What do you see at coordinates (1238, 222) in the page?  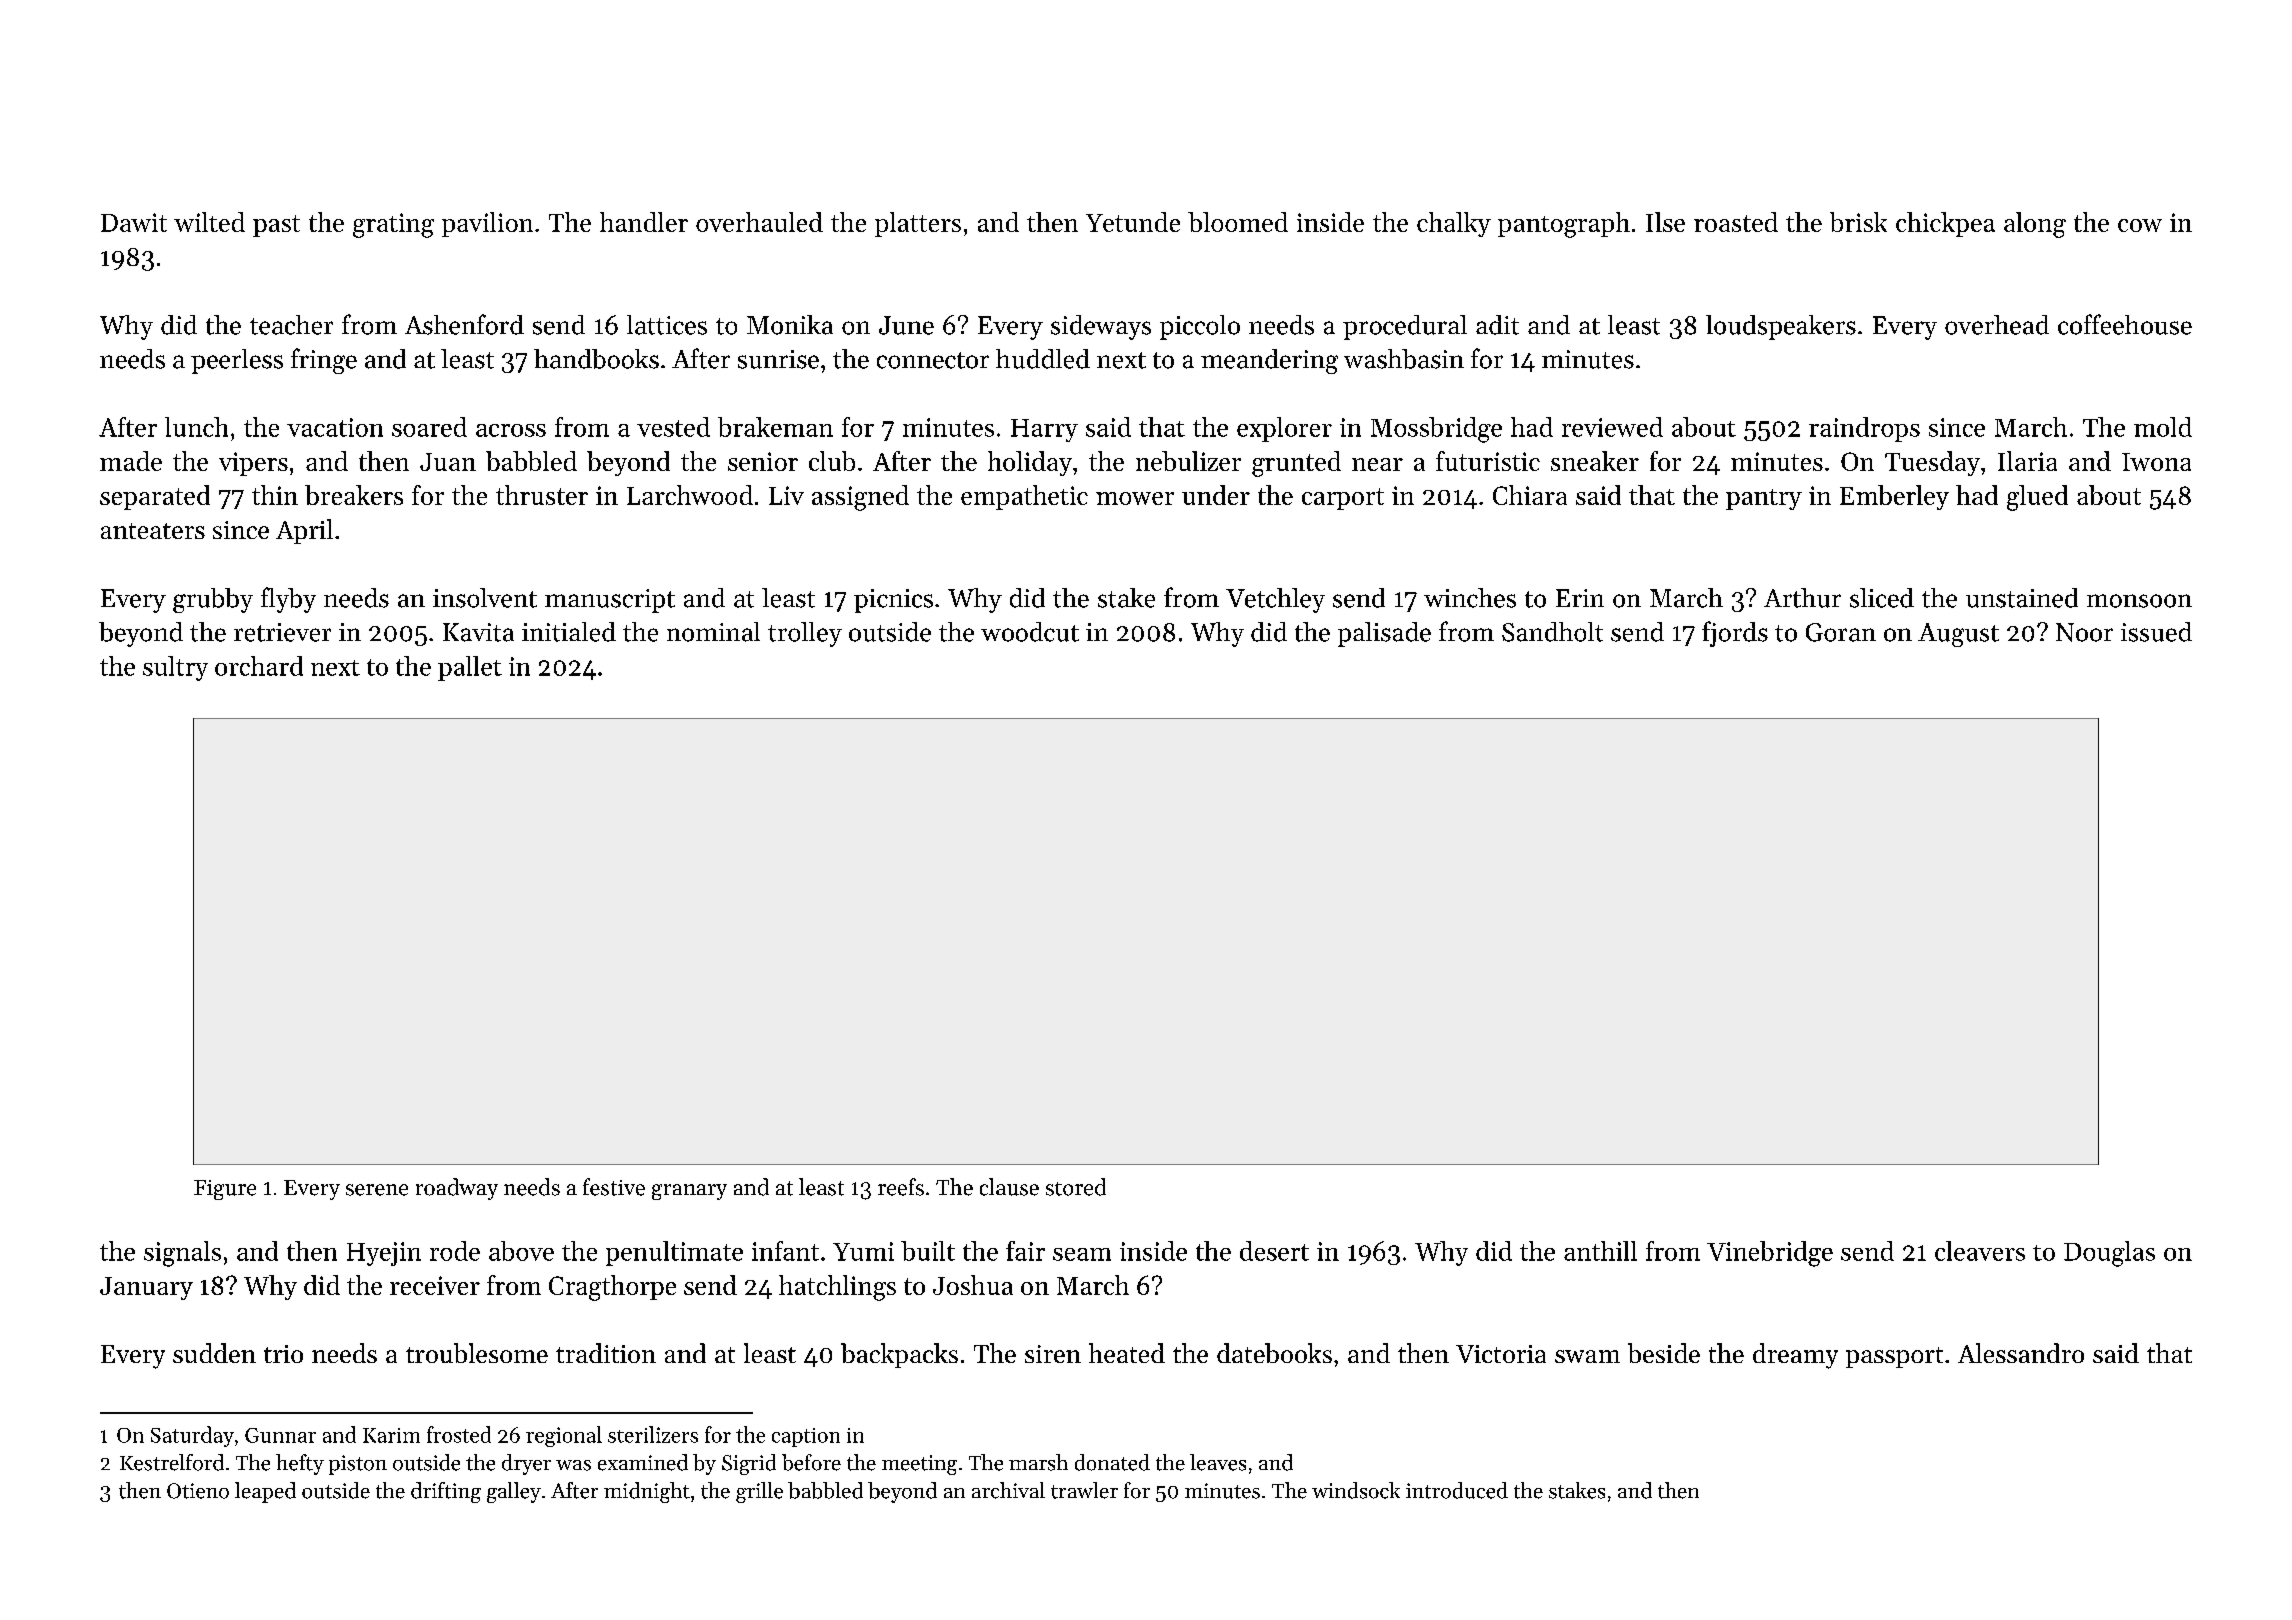 I see `bloomed` at bounding box center [1238, 222].
